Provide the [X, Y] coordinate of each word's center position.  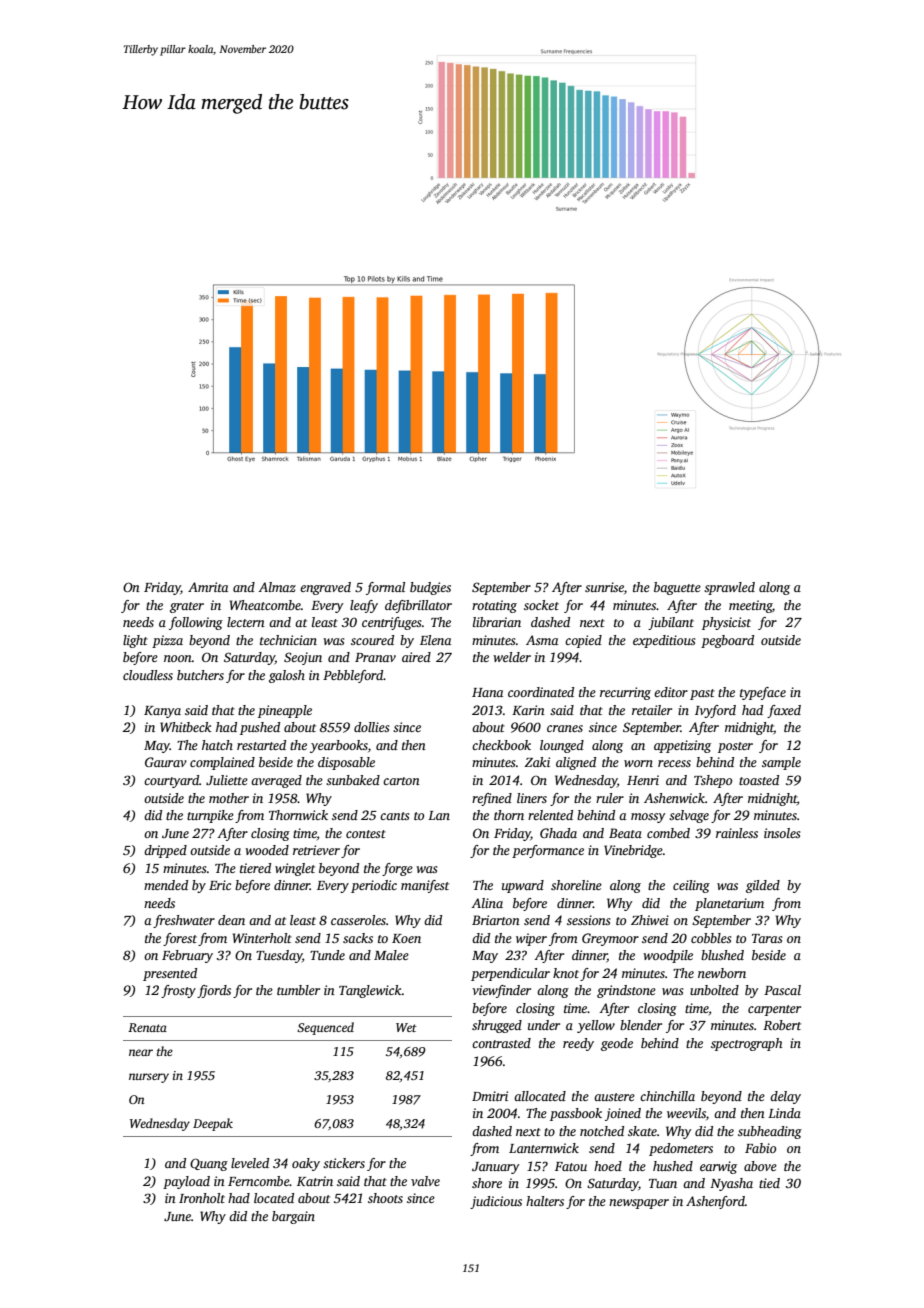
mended [166, 885]
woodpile [668, 956]
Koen [406, 938]
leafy [364, 606]
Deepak [213, 1124]
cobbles [711, 938]
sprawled [729, 588]
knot [566, 973]
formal [385, 588]
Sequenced [325, 1028]
